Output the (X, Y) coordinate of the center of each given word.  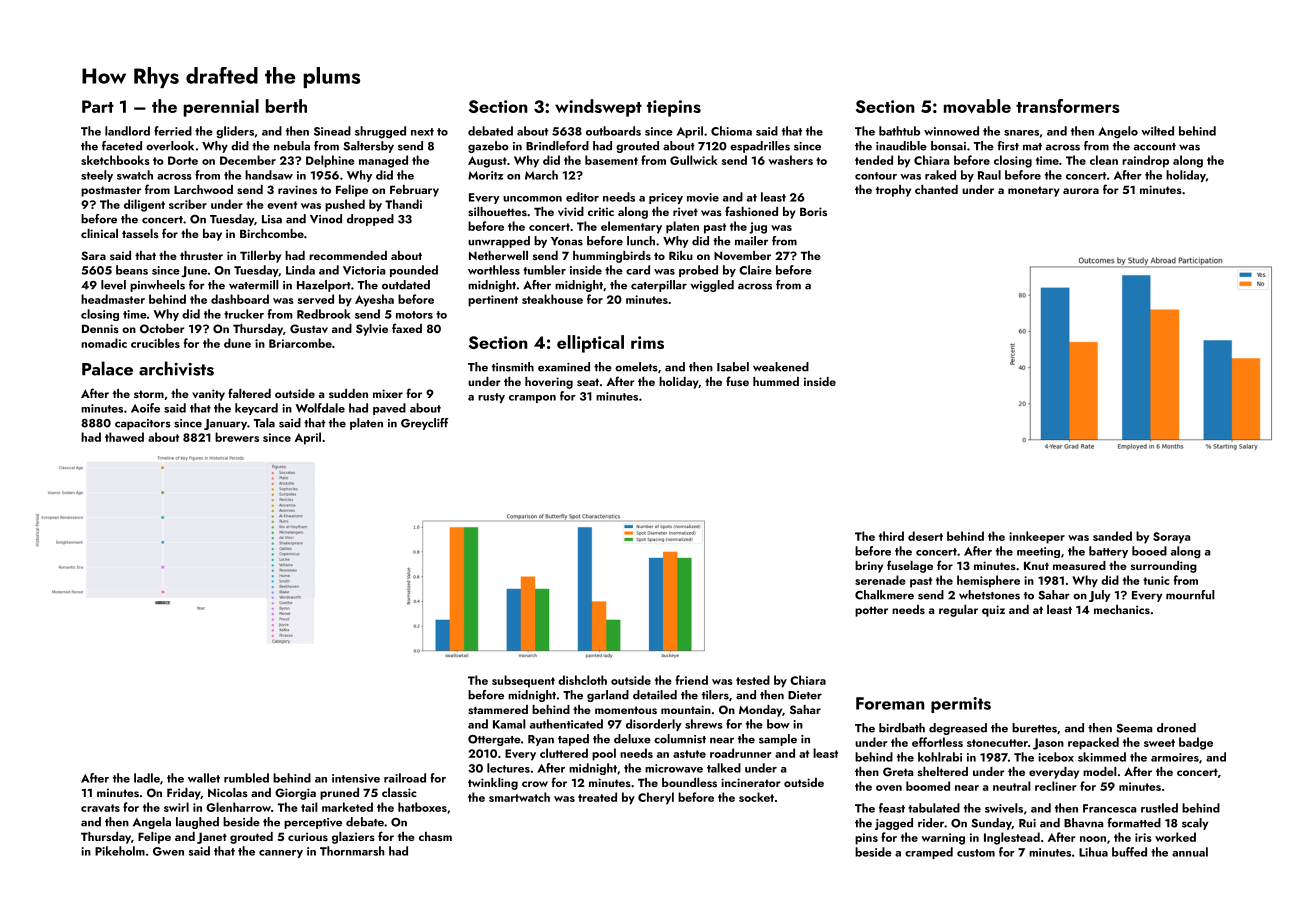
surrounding (1164, 567)
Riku (681, 255)
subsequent (523, 681)
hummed (776, 381)
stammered (498, 709)
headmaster (113, 299)
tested (753, 680)
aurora (1081, 191)
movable (977, 106)
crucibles (155, 343)
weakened (781, 367)
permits (961, 705)
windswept (598, 108)
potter (871, 611)
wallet (204, 778)
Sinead (332, 131)
